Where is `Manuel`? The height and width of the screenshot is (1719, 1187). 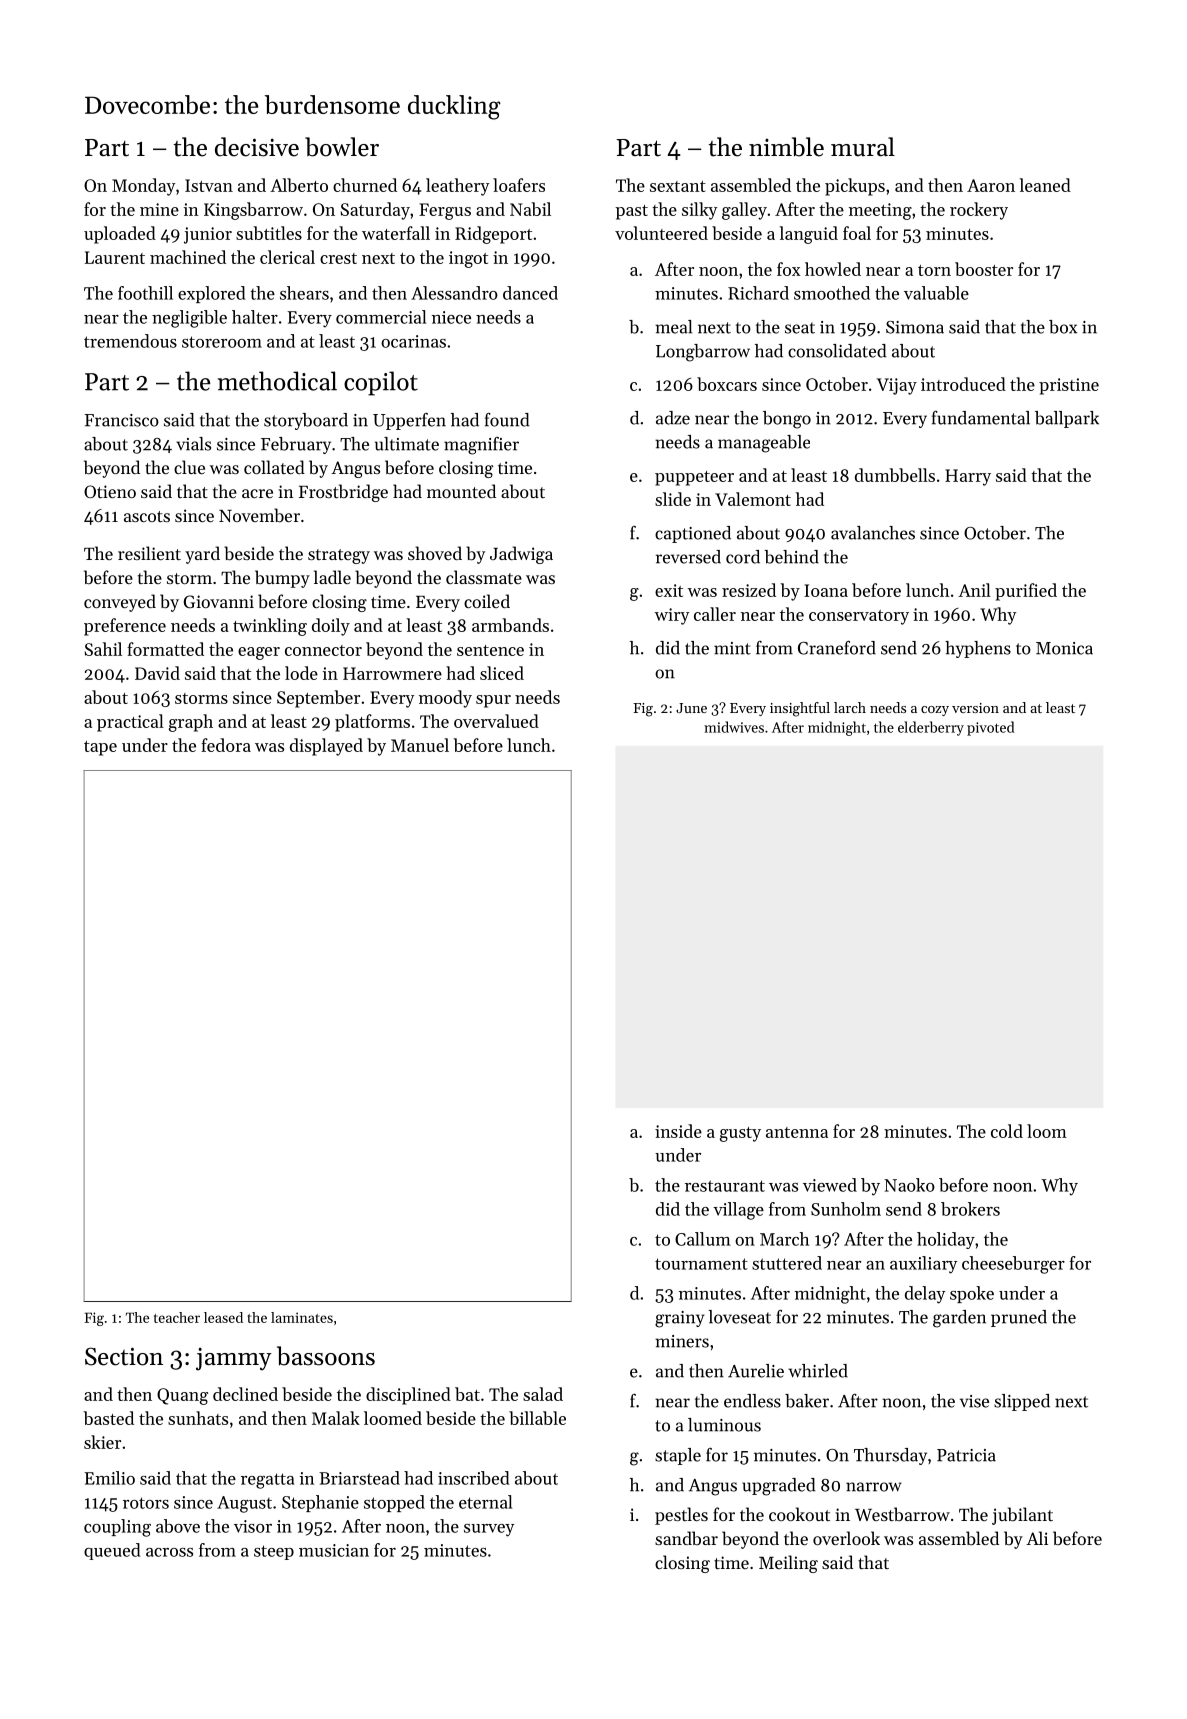 Manuel is located at coordinates (420, 745).
